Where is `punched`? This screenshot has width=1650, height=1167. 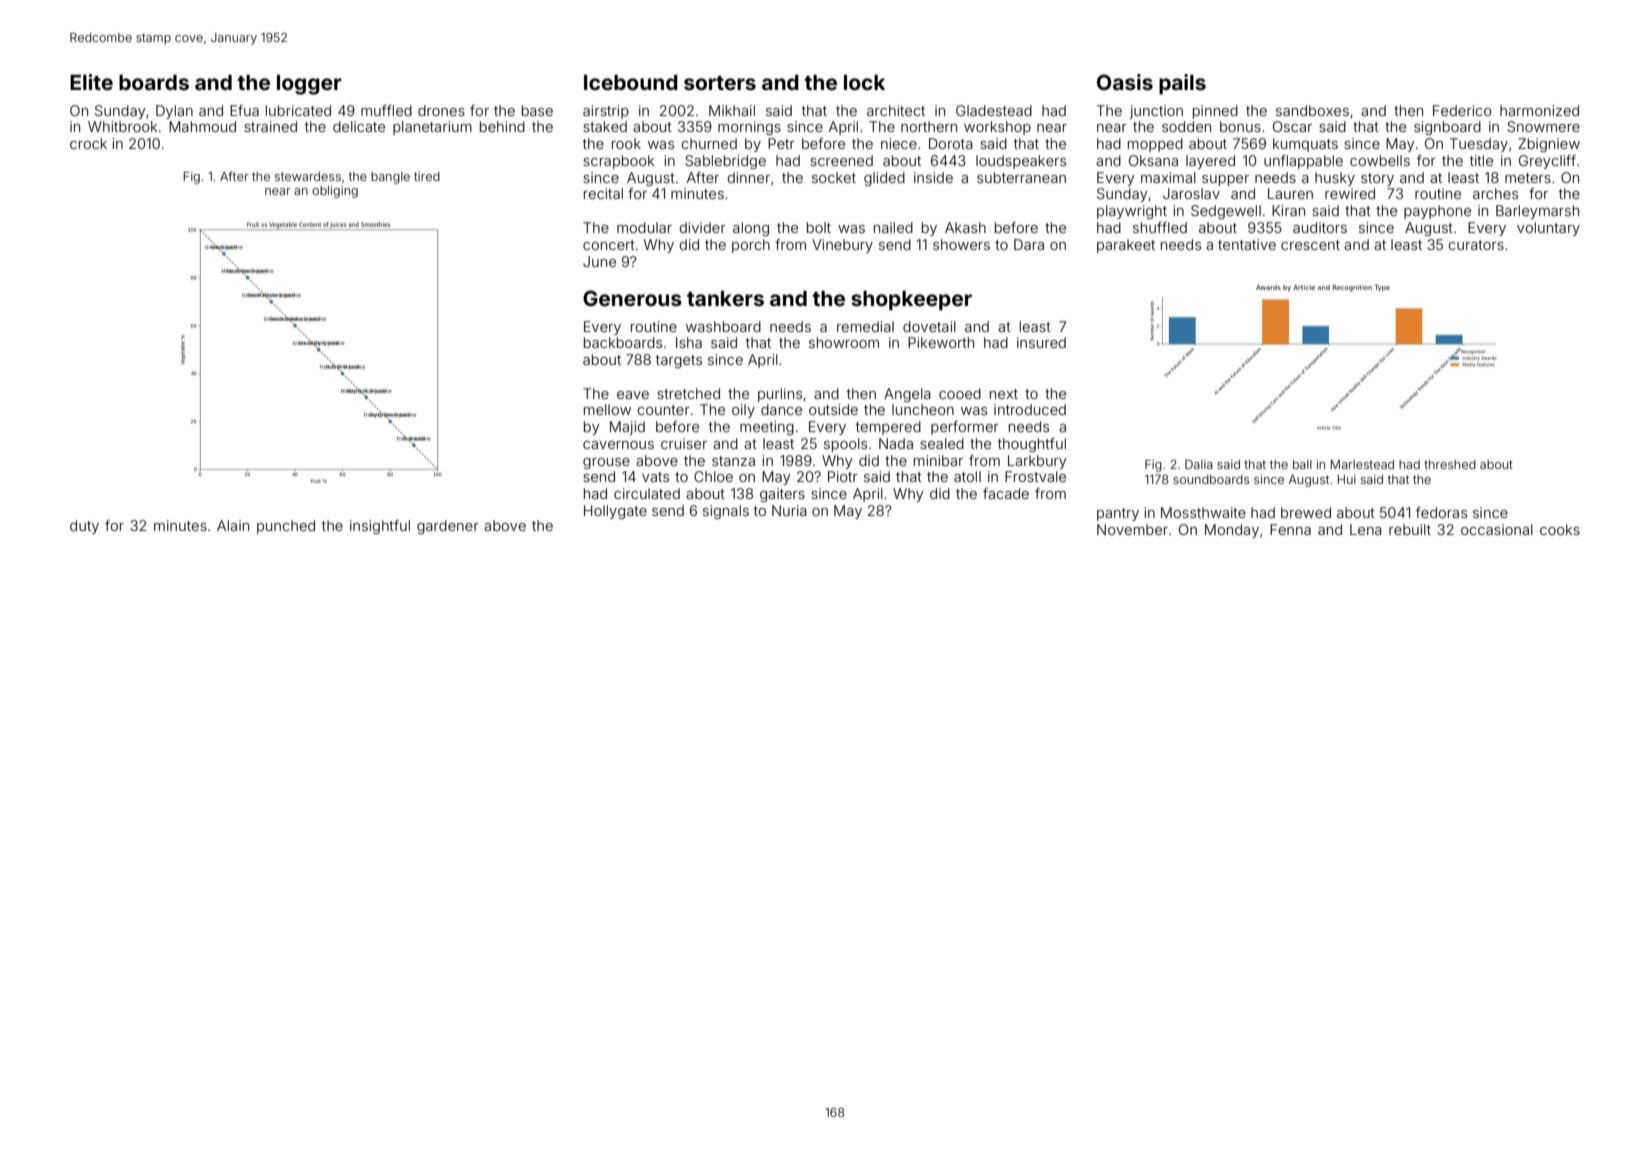 punched is located at coordinates (286, 527).
